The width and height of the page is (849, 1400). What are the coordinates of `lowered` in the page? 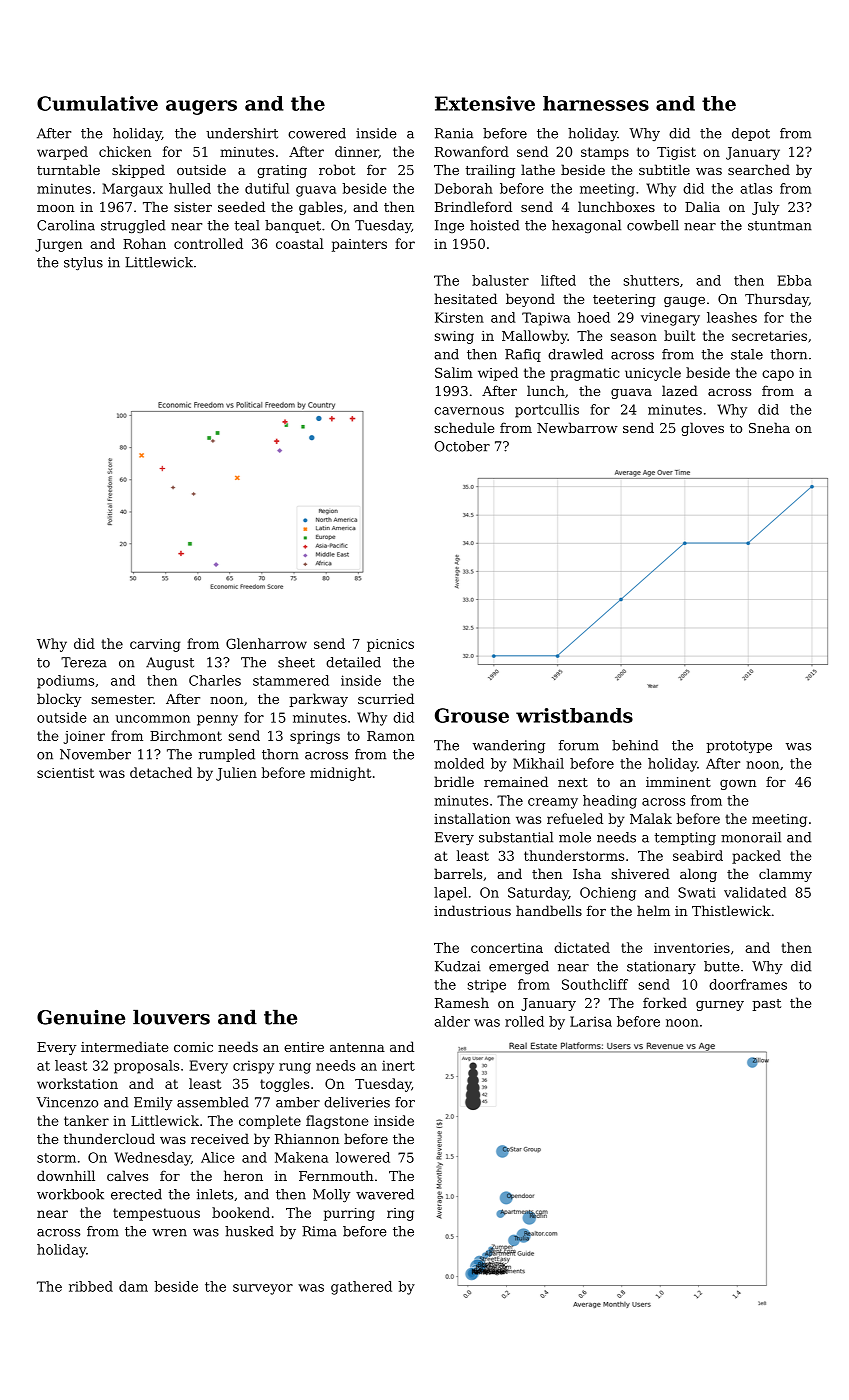 It's located at (363, 1157).
